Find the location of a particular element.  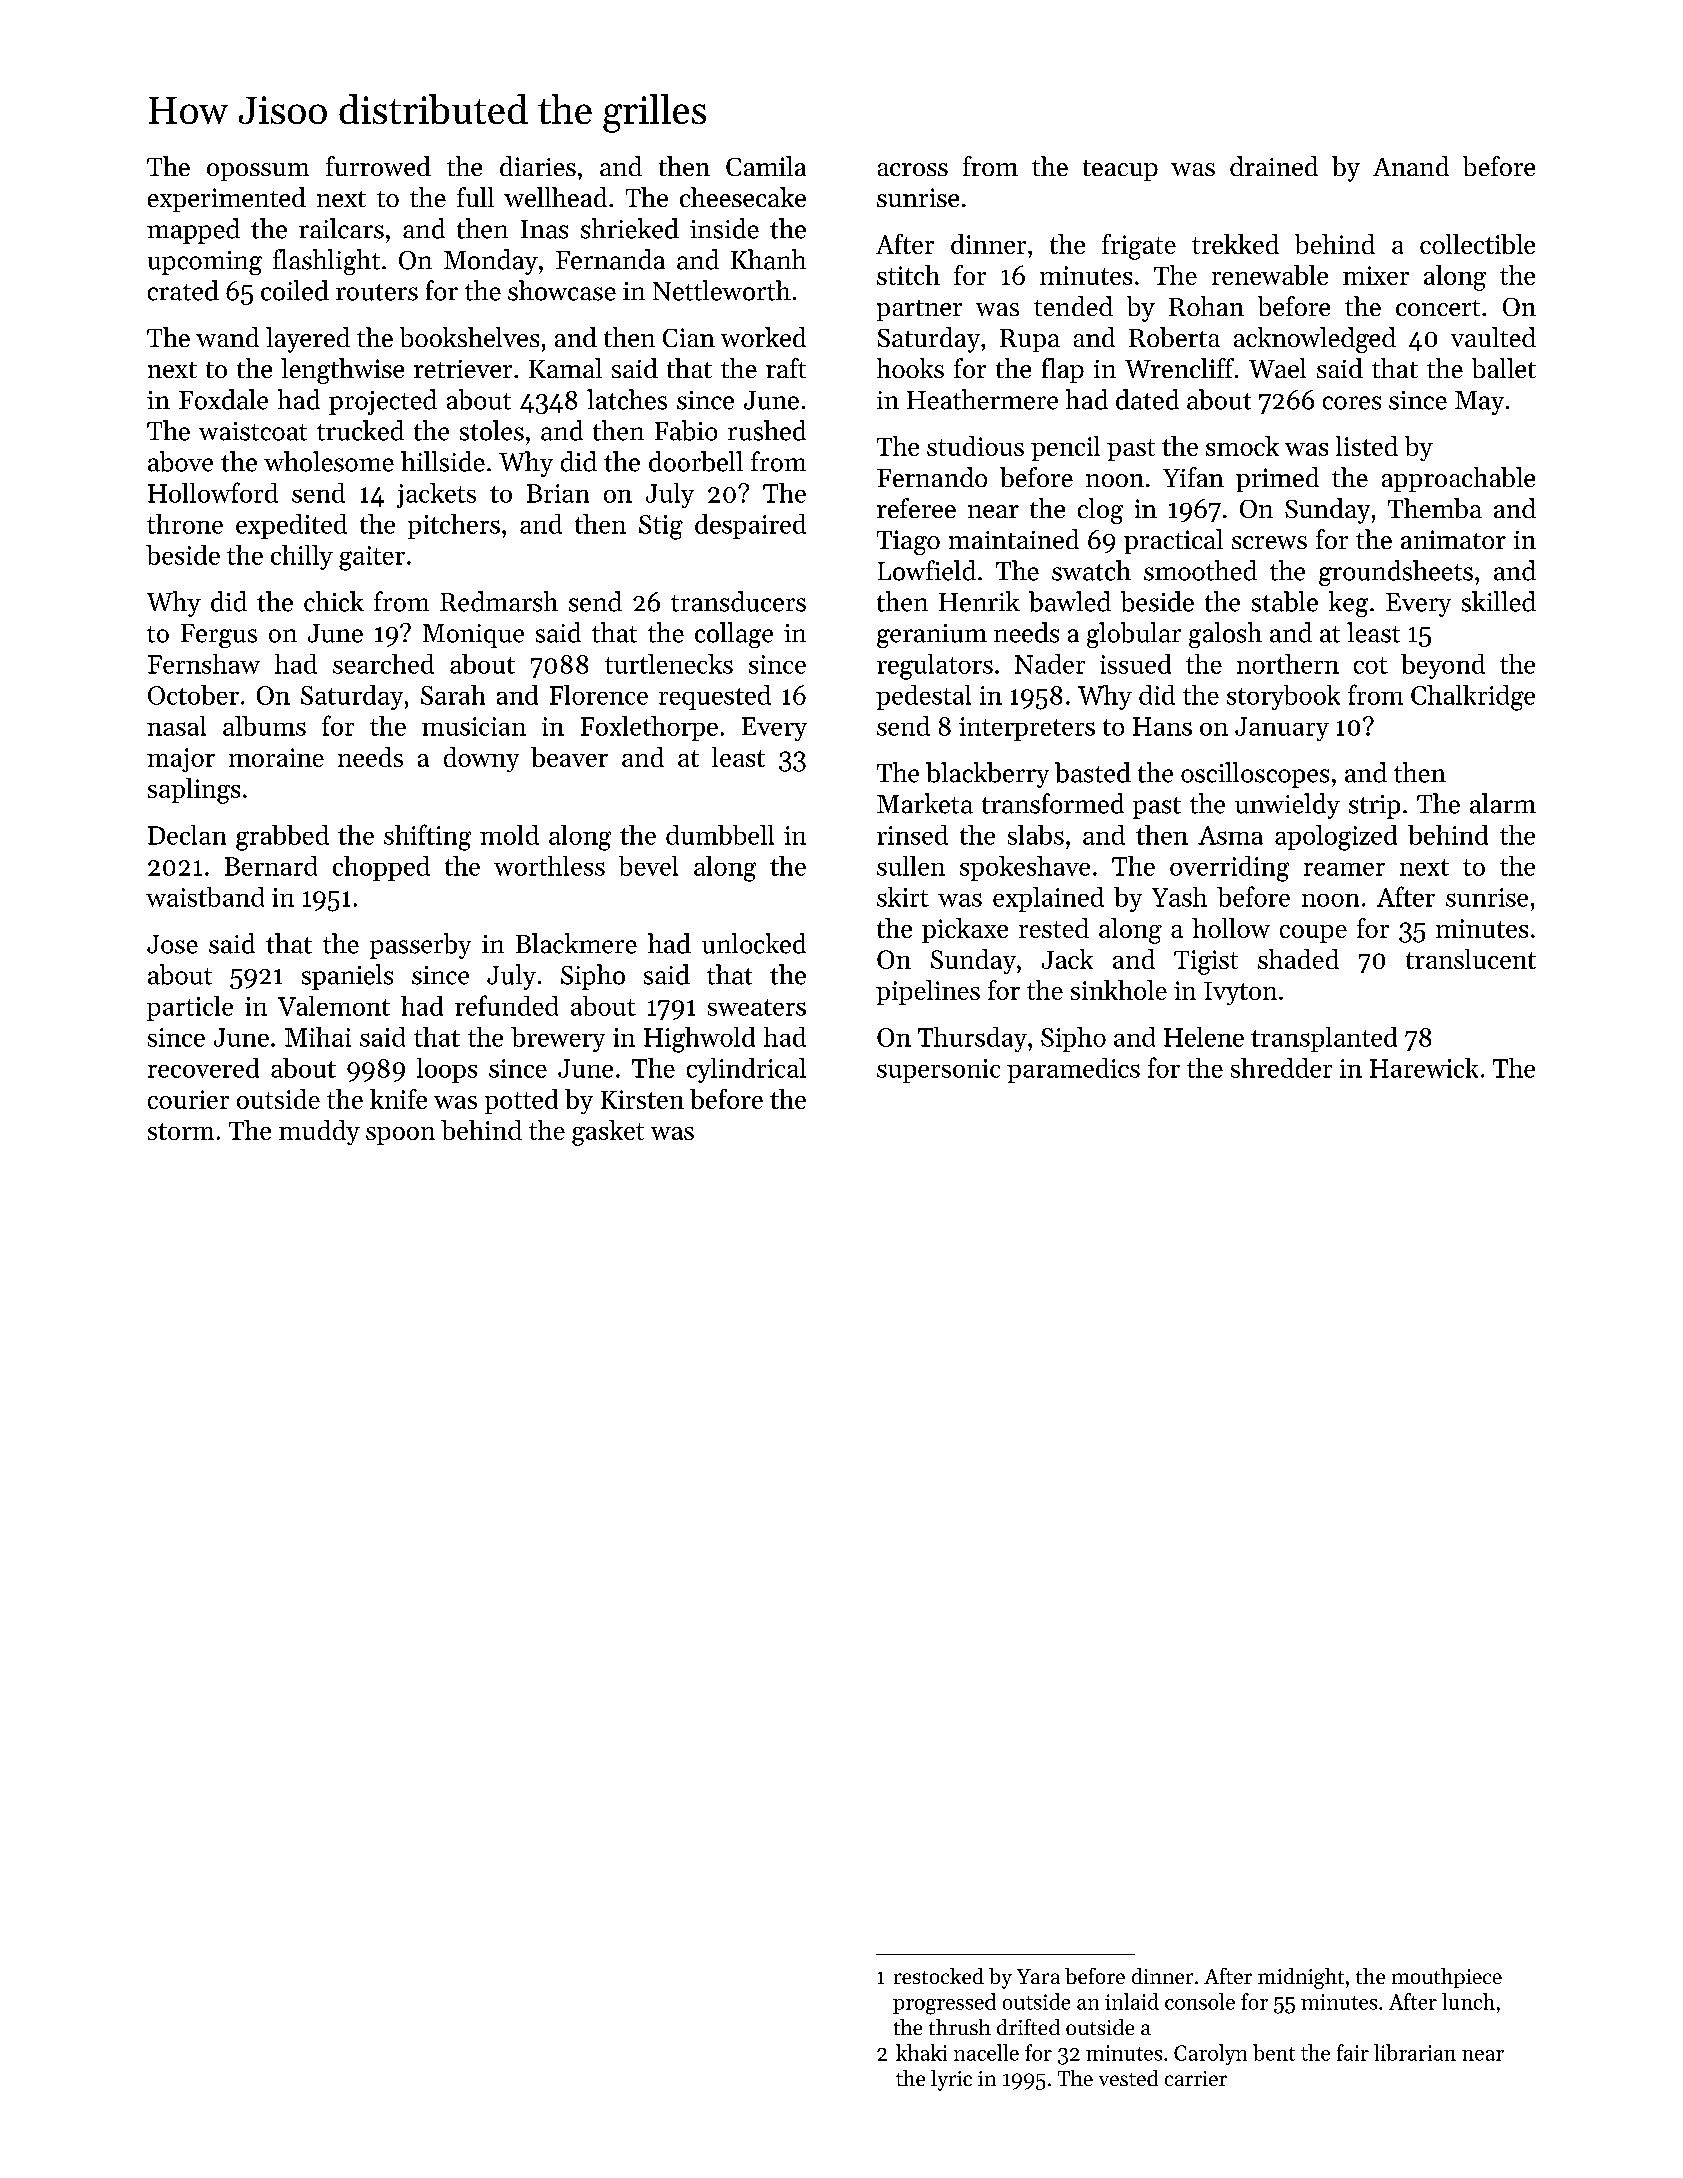

doorbell is located at coordinates (696, 461).
